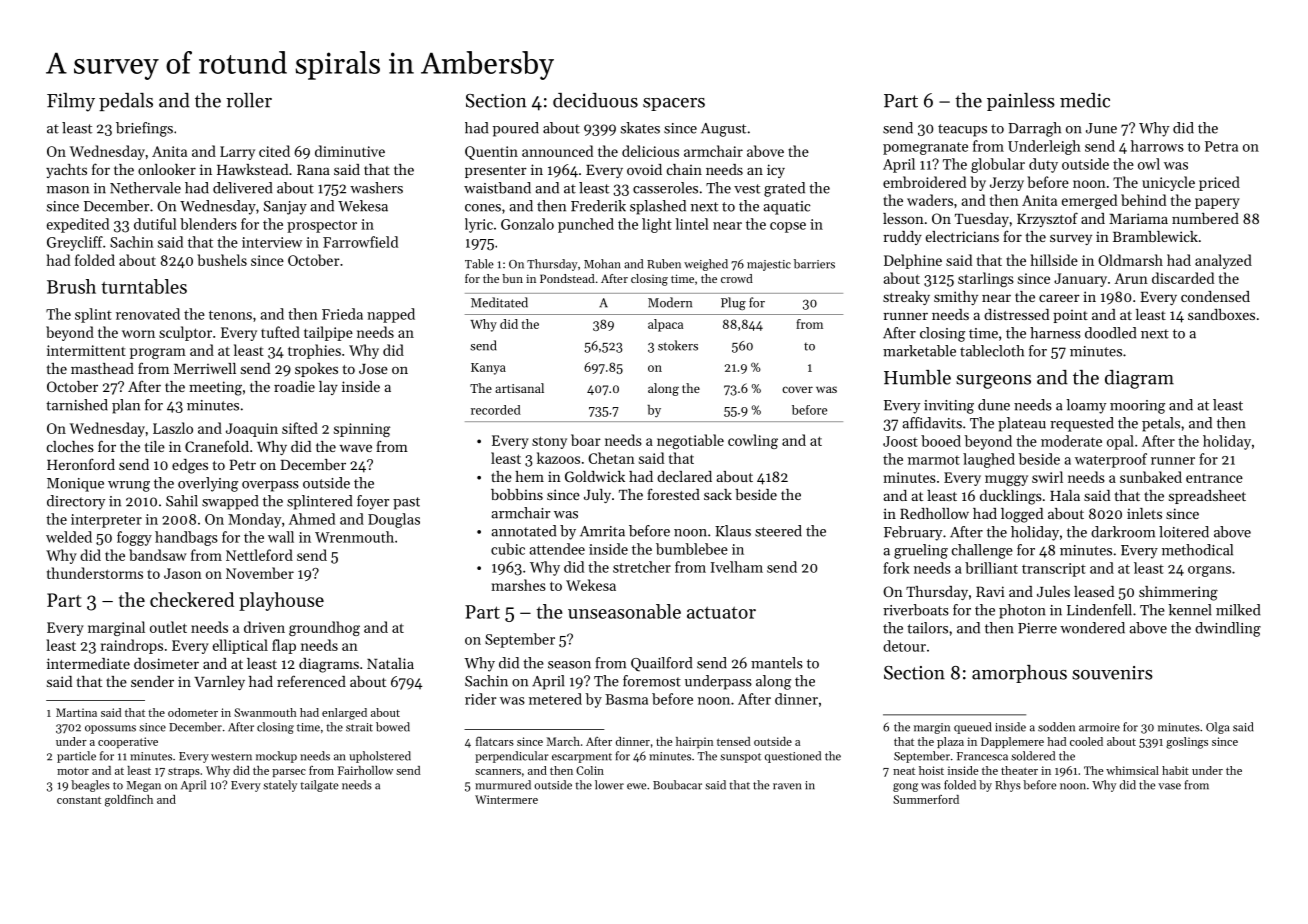 The width and height of the screenshot is (1308, 924). I want to click on Quailford, so click(661, 664).
